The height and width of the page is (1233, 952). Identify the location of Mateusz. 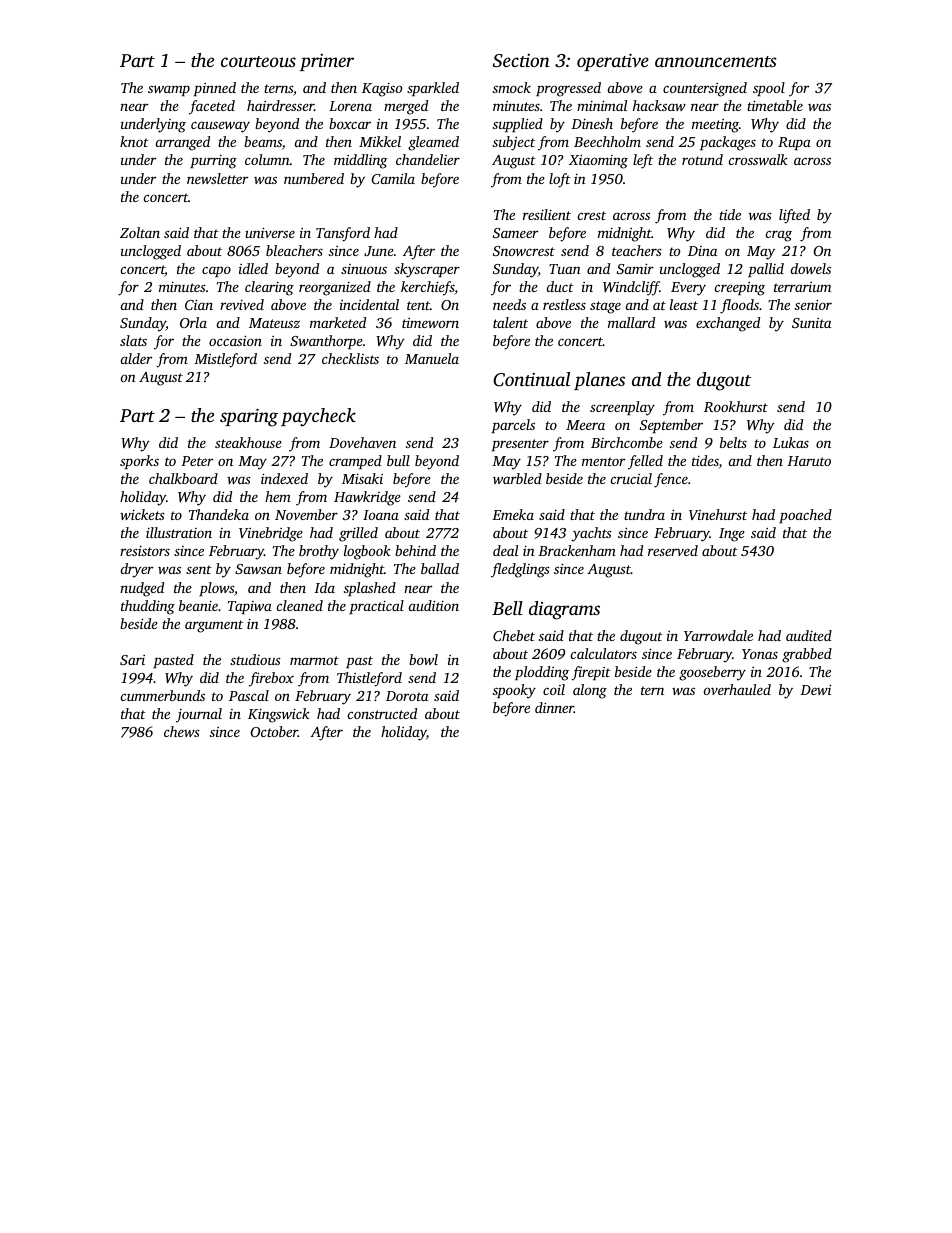
(274, 323).
